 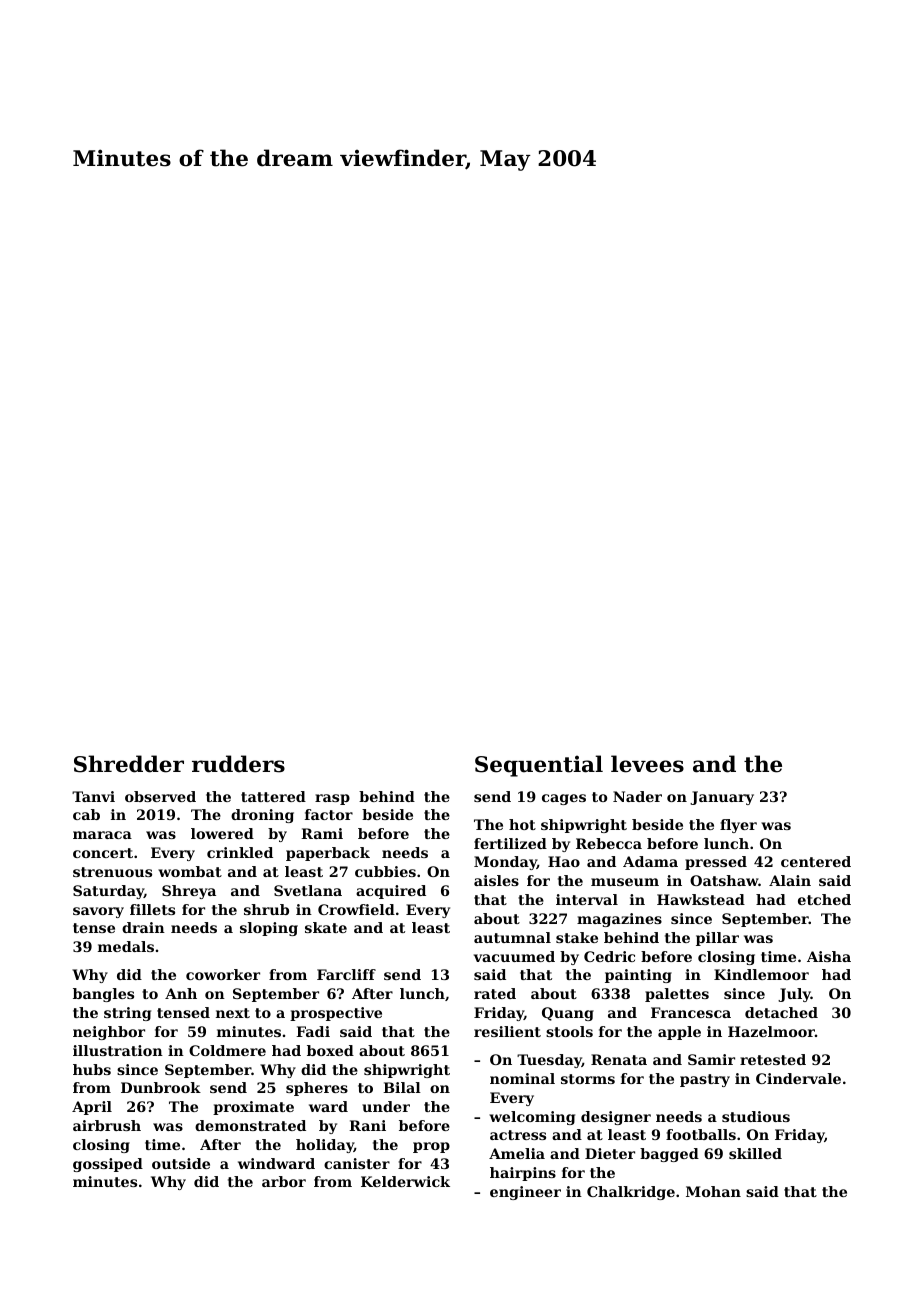 I want to click on actress, so click(x=518, y=1135).
